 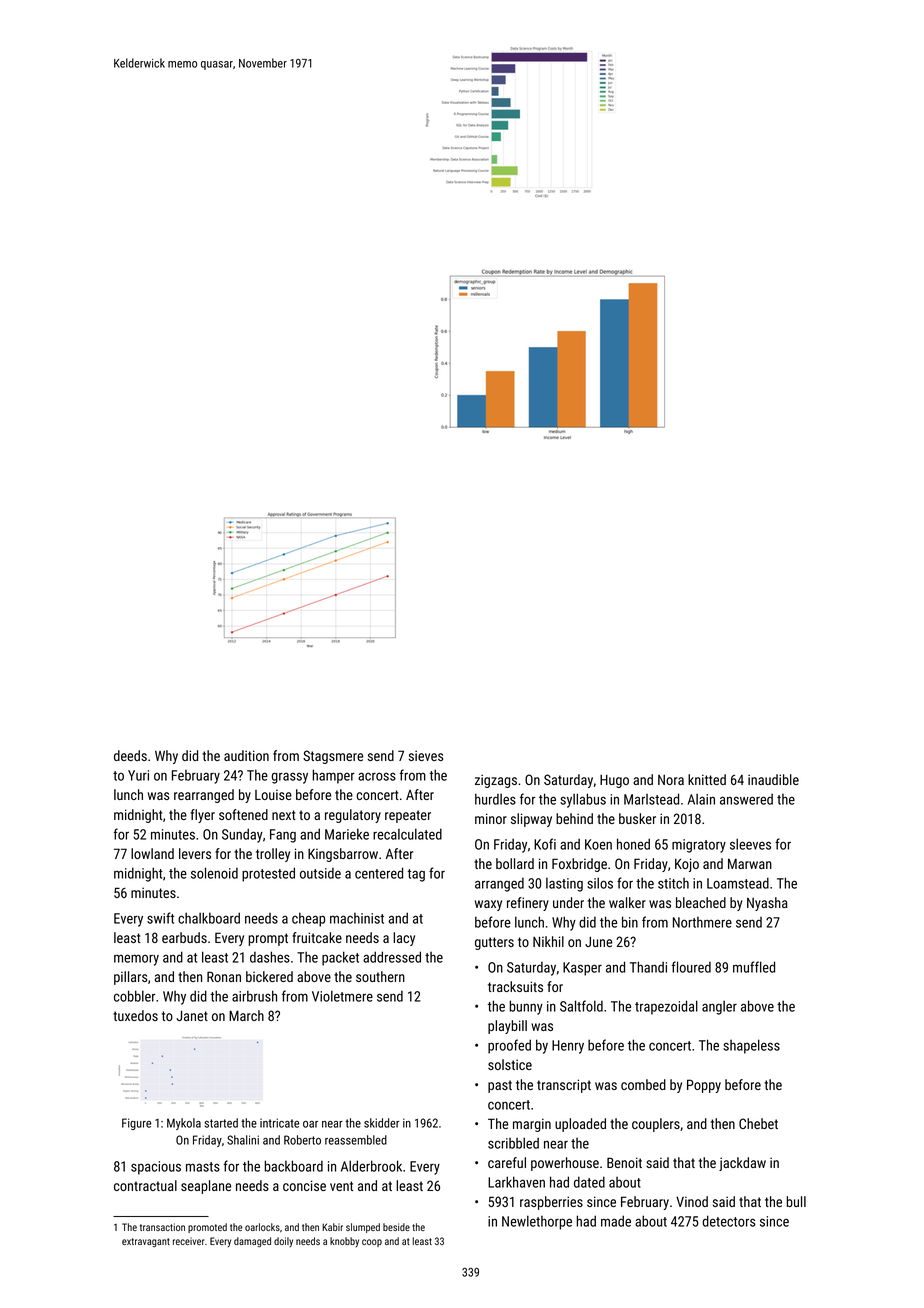 I want to click on walker, so click(x=627, y=902).
